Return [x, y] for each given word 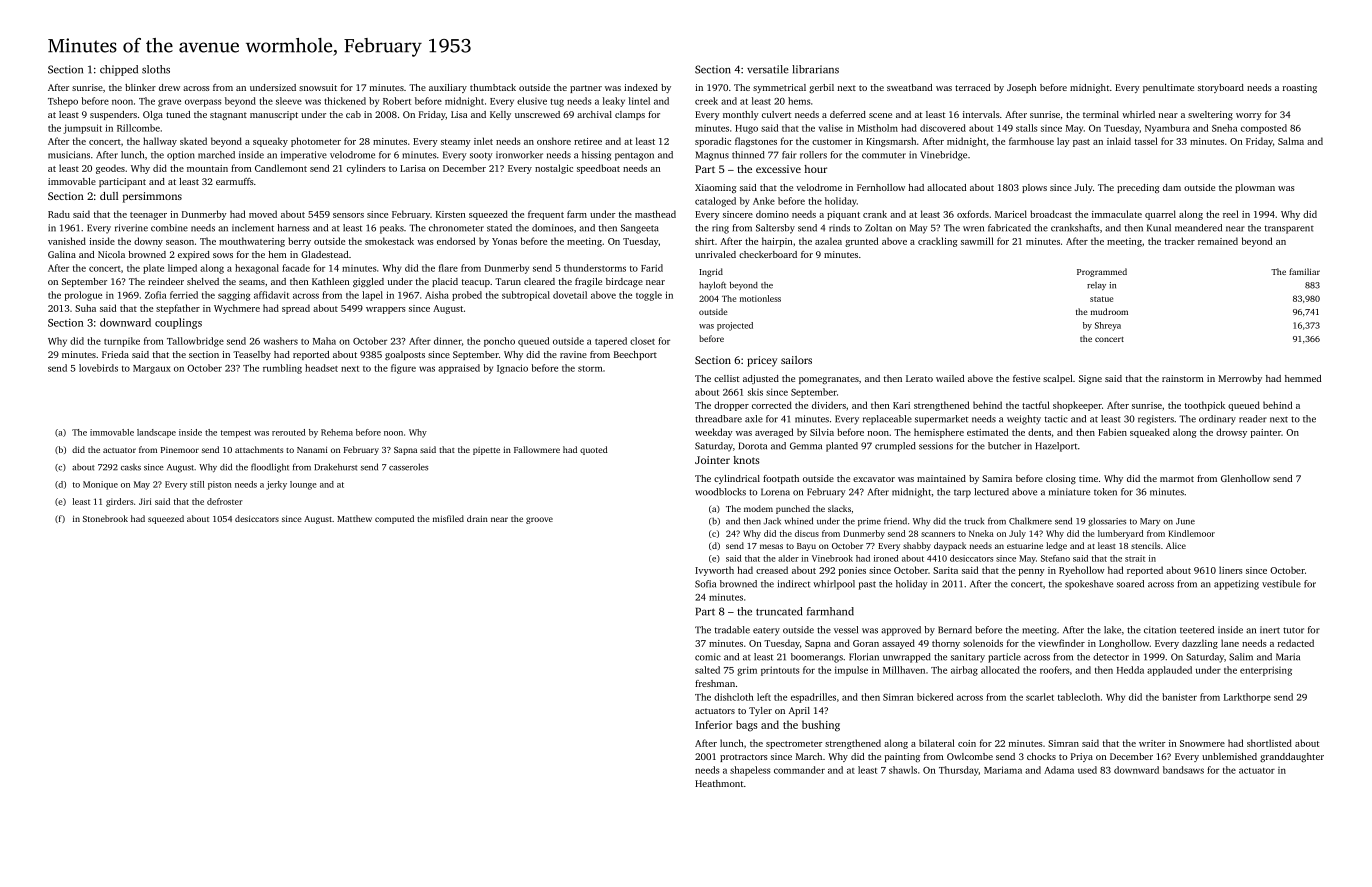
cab [353, 114]
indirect [794, 584]
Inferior [713, 724]
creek [706, 101]
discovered [943, 128]
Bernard [955, 630]
